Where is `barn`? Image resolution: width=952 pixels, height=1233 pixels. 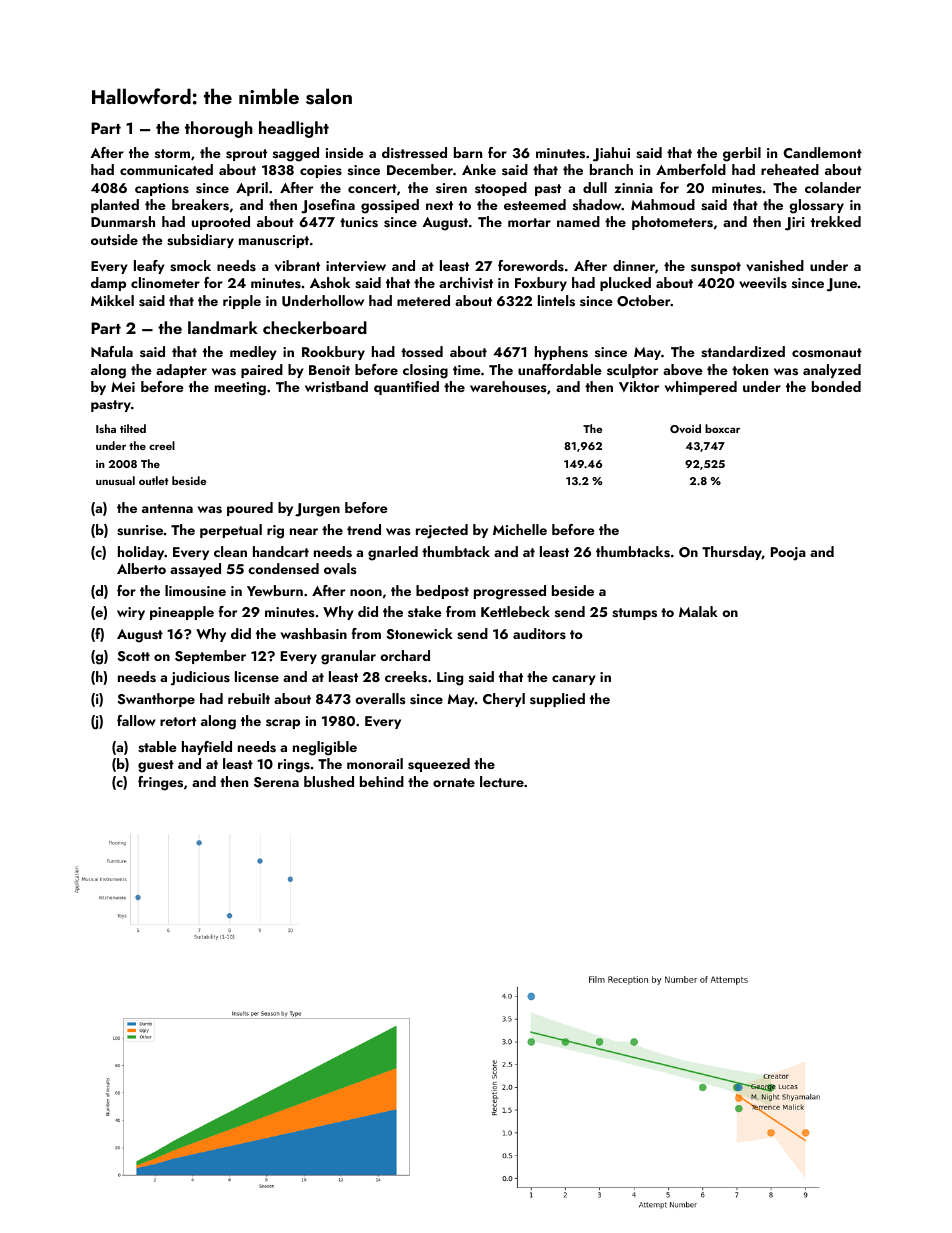 barn is located at coordinates (468, 152).
